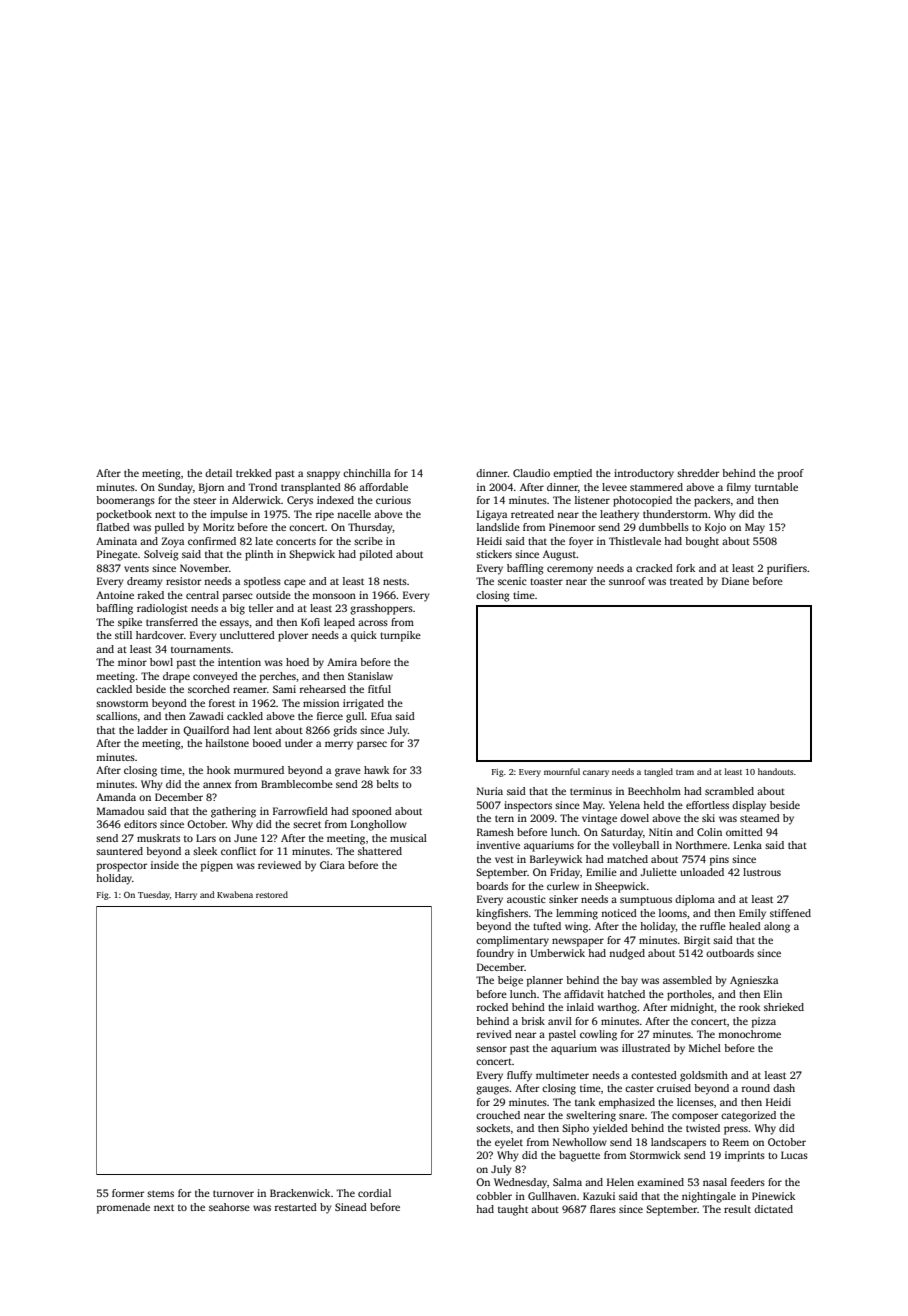  I want to click on sauntered, so click(119, 851).
